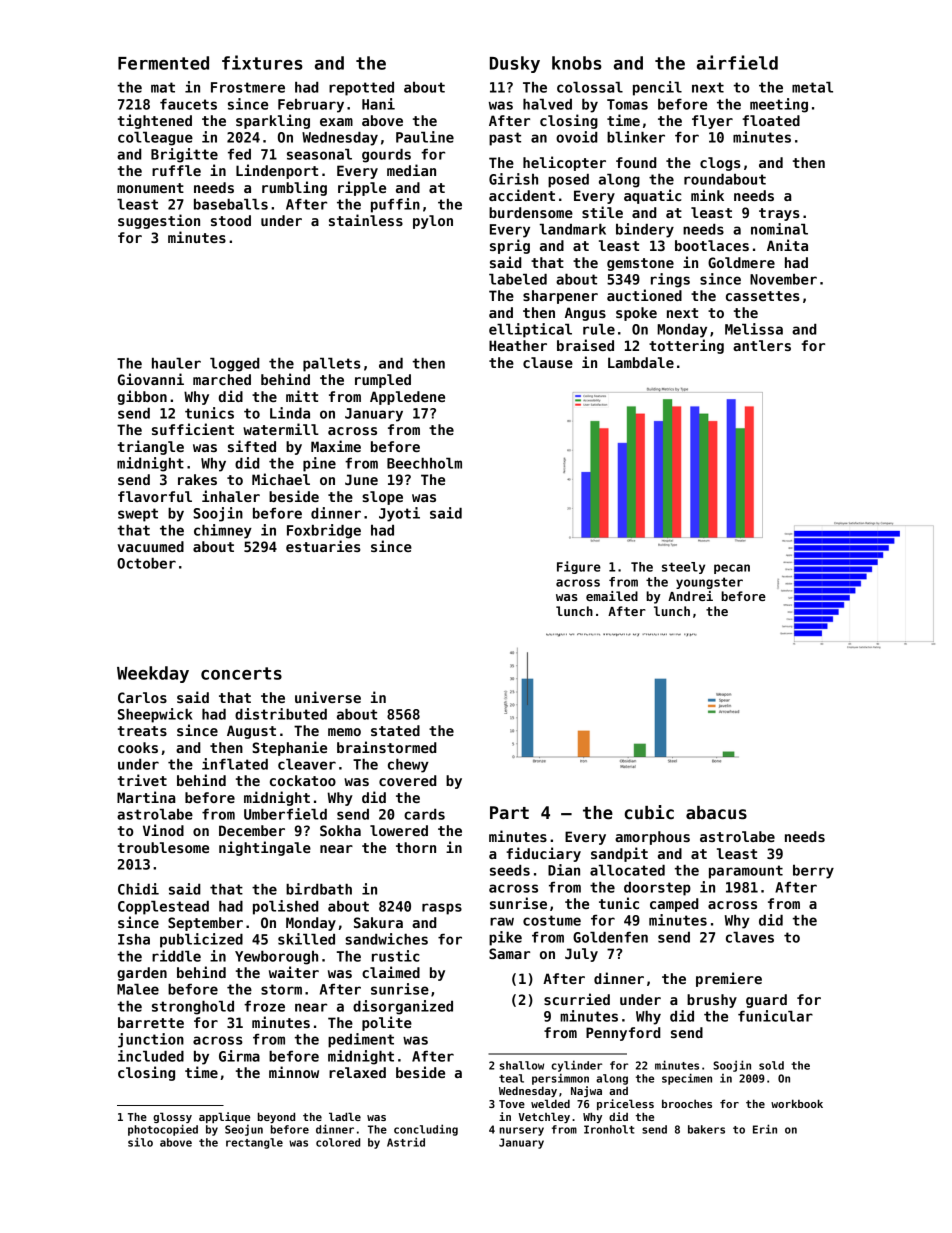 This screenshot has width=952, height=1233. I want to click on pencil, so click(657, 88).
